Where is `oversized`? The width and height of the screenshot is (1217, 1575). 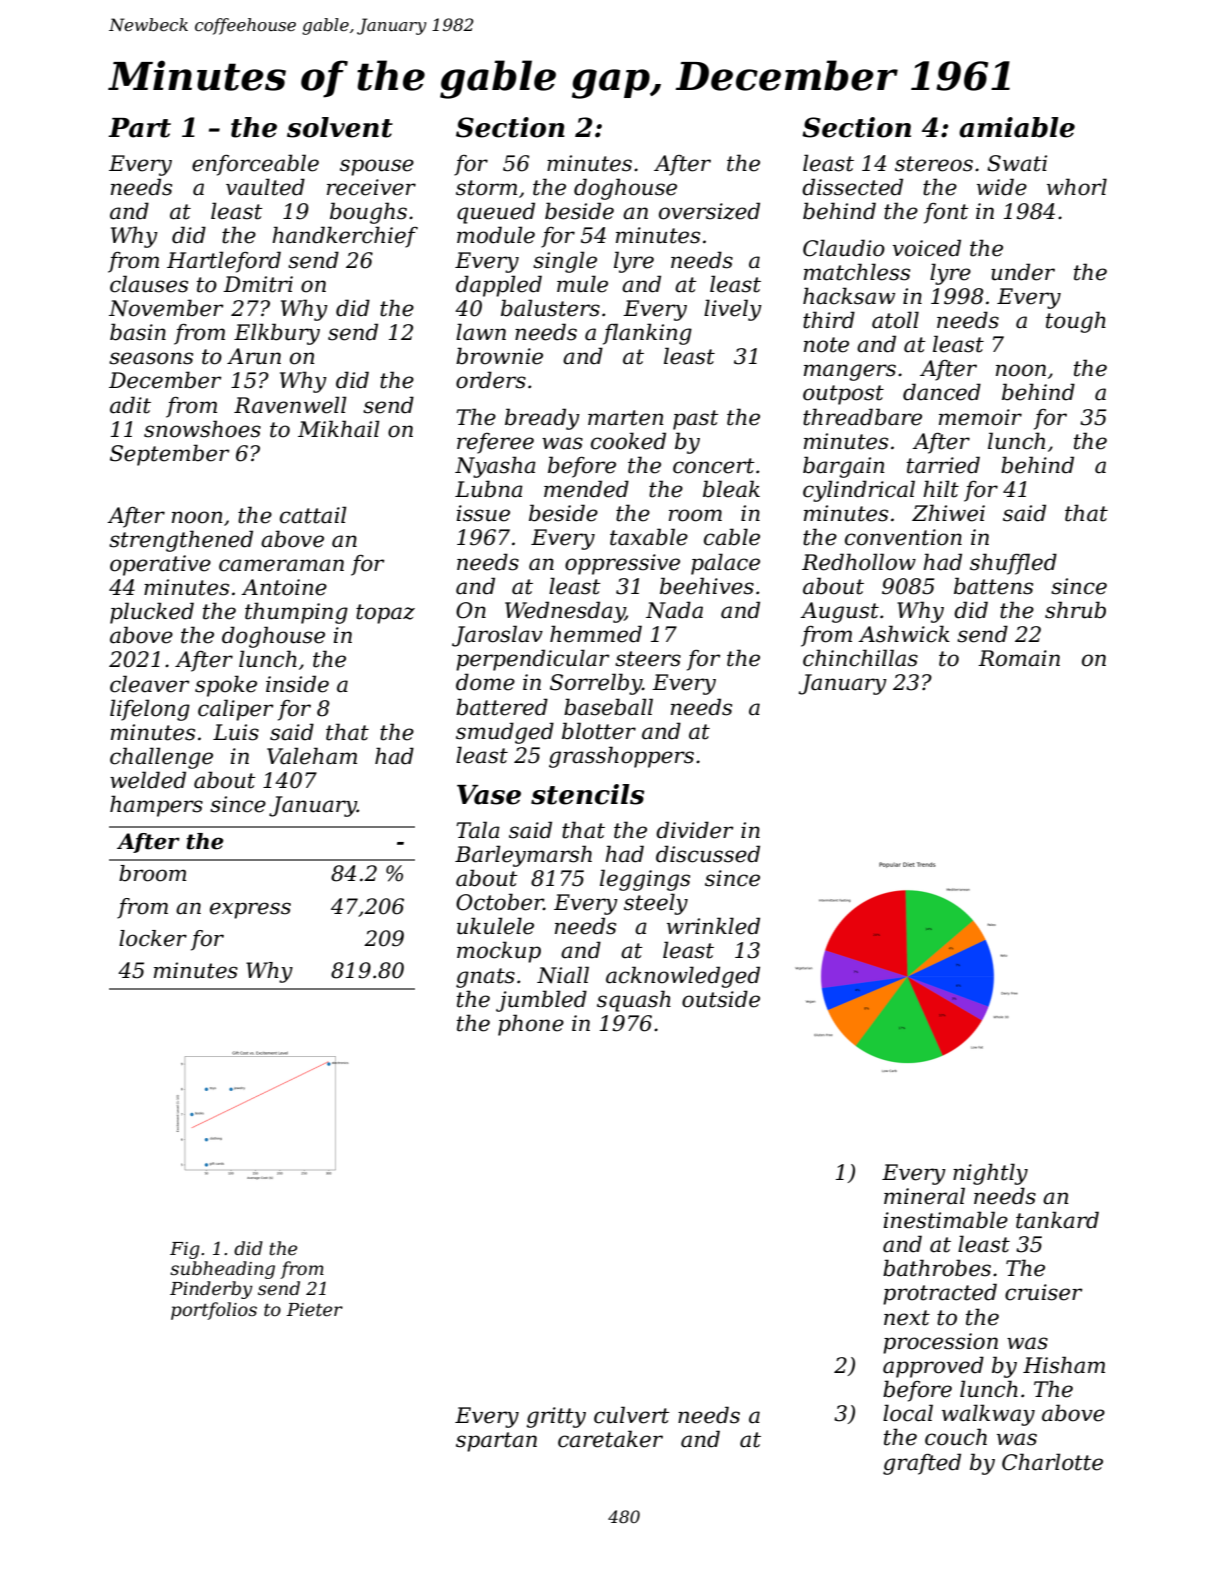
oversized is located at coordinates (709, 211).
